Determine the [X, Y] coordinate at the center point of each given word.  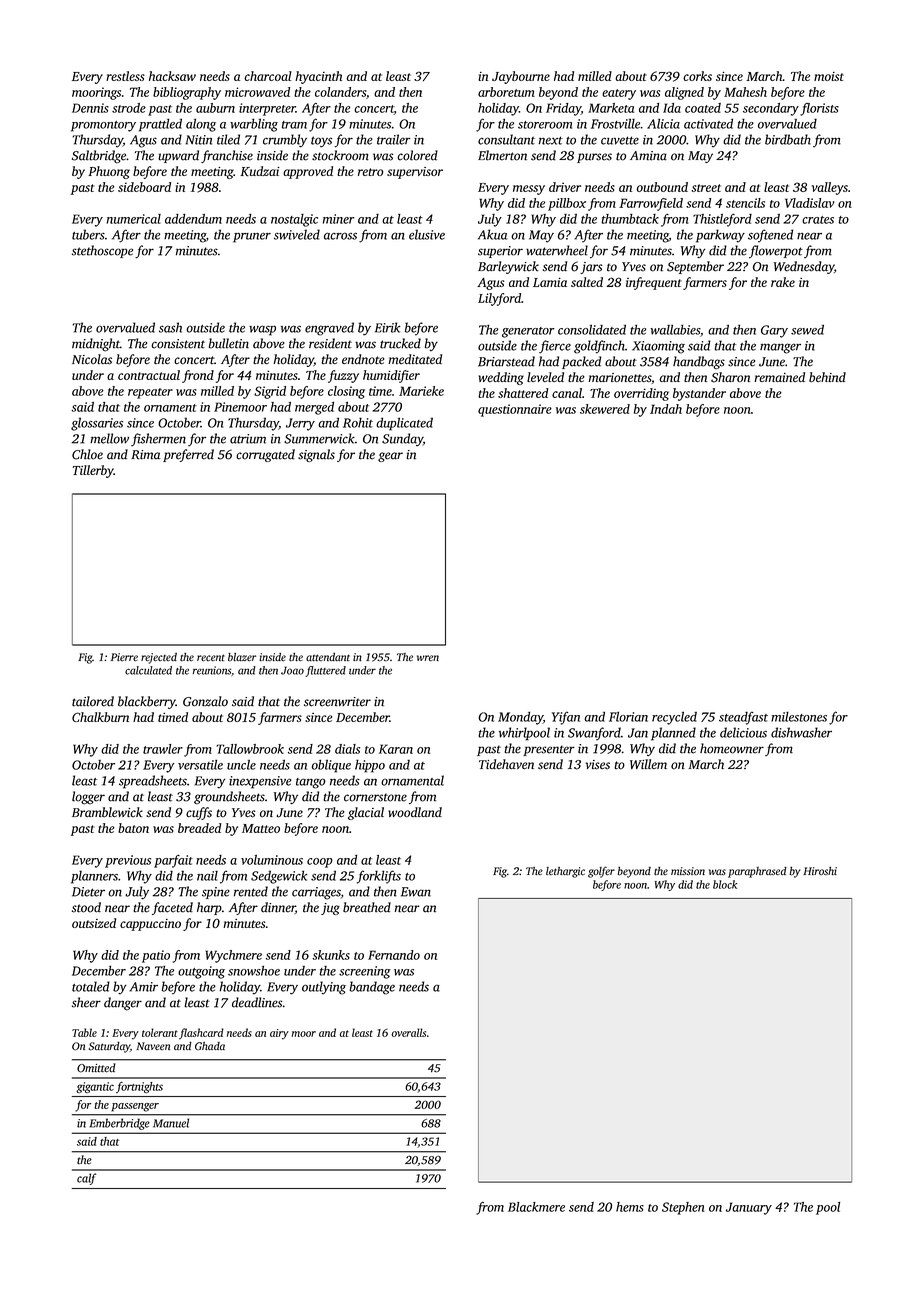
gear [390, 457]
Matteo [261, 828]
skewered [605, 409]
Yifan [566, 718]
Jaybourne [521, 77]
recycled [674, 718]
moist [829, 76]
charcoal [268, 76]
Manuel [171, 1123]
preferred [188, 455]
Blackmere [536, 1207]
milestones [799, 717]
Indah [666, 409]
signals [316, 455]
